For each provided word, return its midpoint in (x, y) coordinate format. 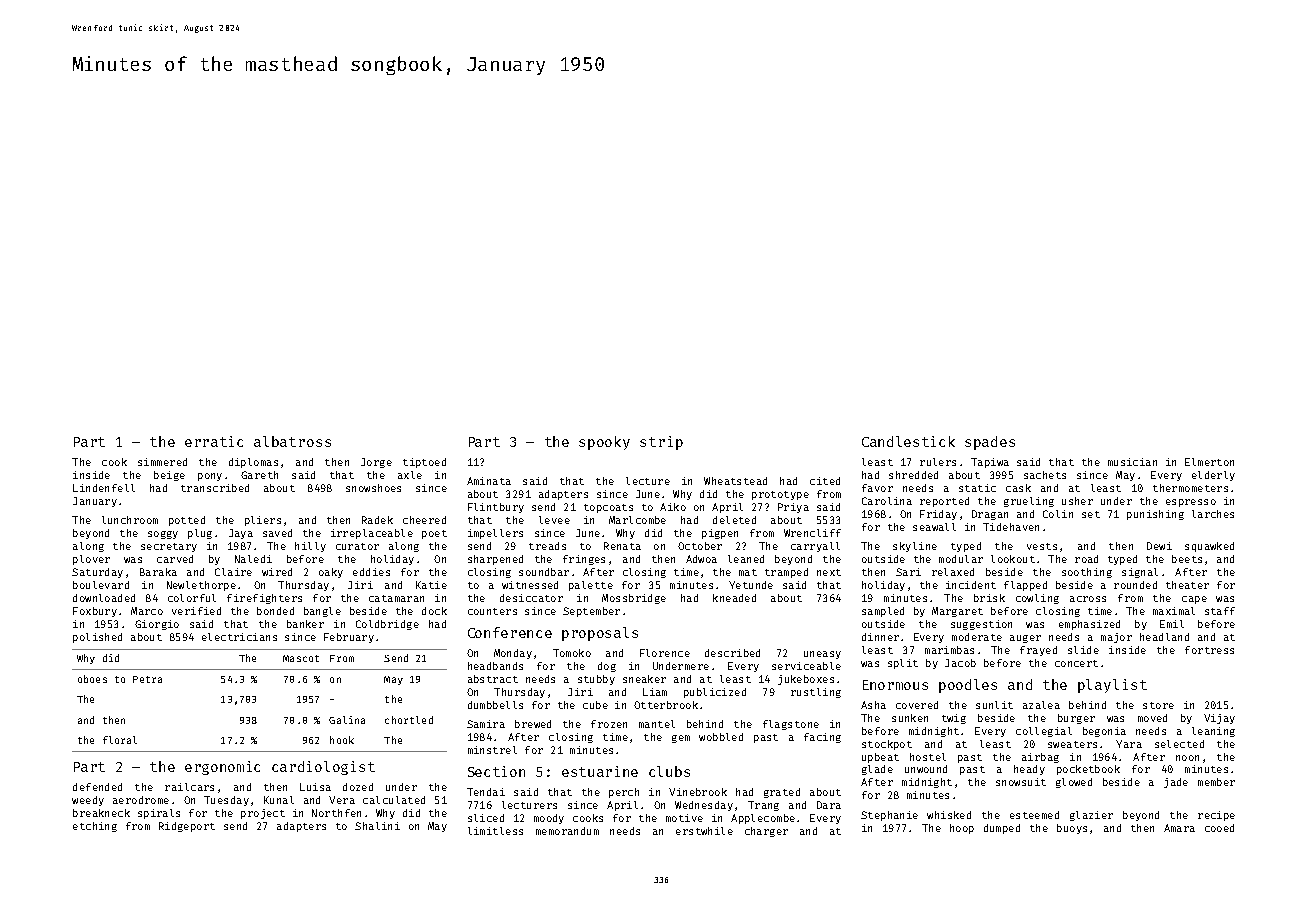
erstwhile (704, 831)
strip (661, 443)
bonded (275, 611)
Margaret (957, 612)
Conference (510, 632)
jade (1176, 783)
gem (681, 739)
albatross (292, 441)
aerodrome (141, 800)
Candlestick (908, 441)
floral (120, 740)
